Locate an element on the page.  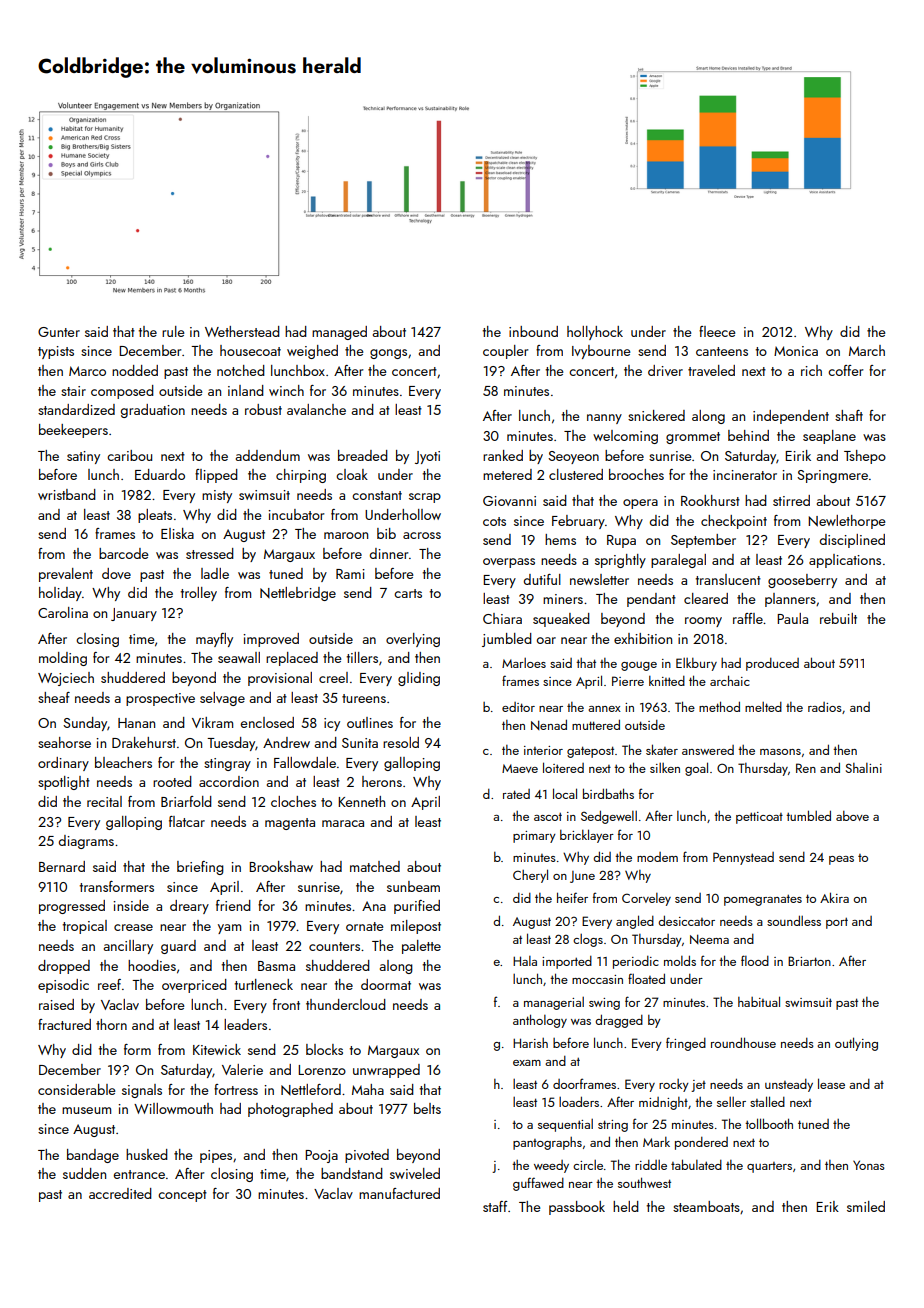
pipes is located at coordinates (216, 1156).
